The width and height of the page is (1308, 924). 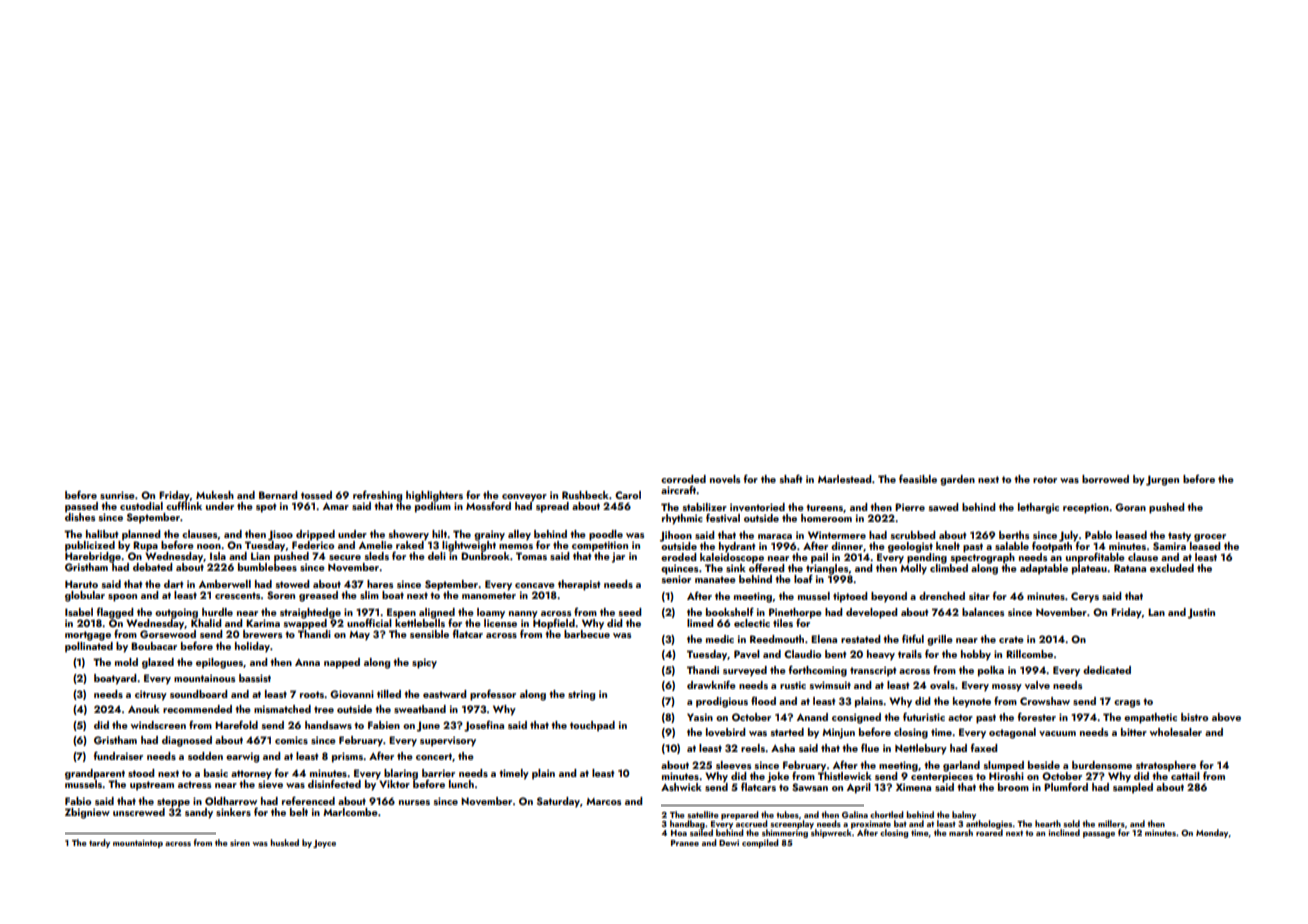 I want to click on Fabio, so click(x=78, y=801).
